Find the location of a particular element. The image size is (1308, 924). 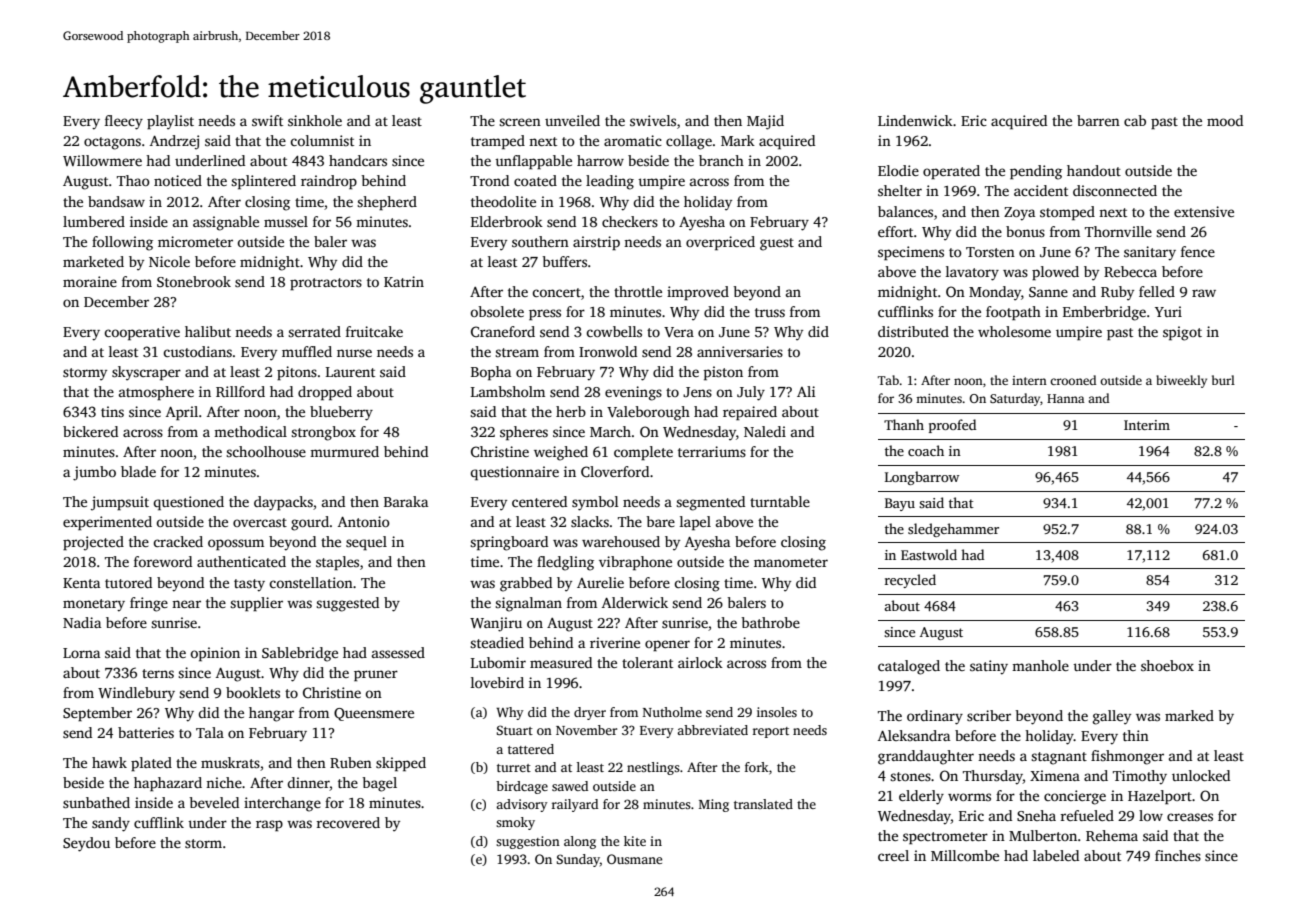

Seydou is located at coordinates (86, 844).
